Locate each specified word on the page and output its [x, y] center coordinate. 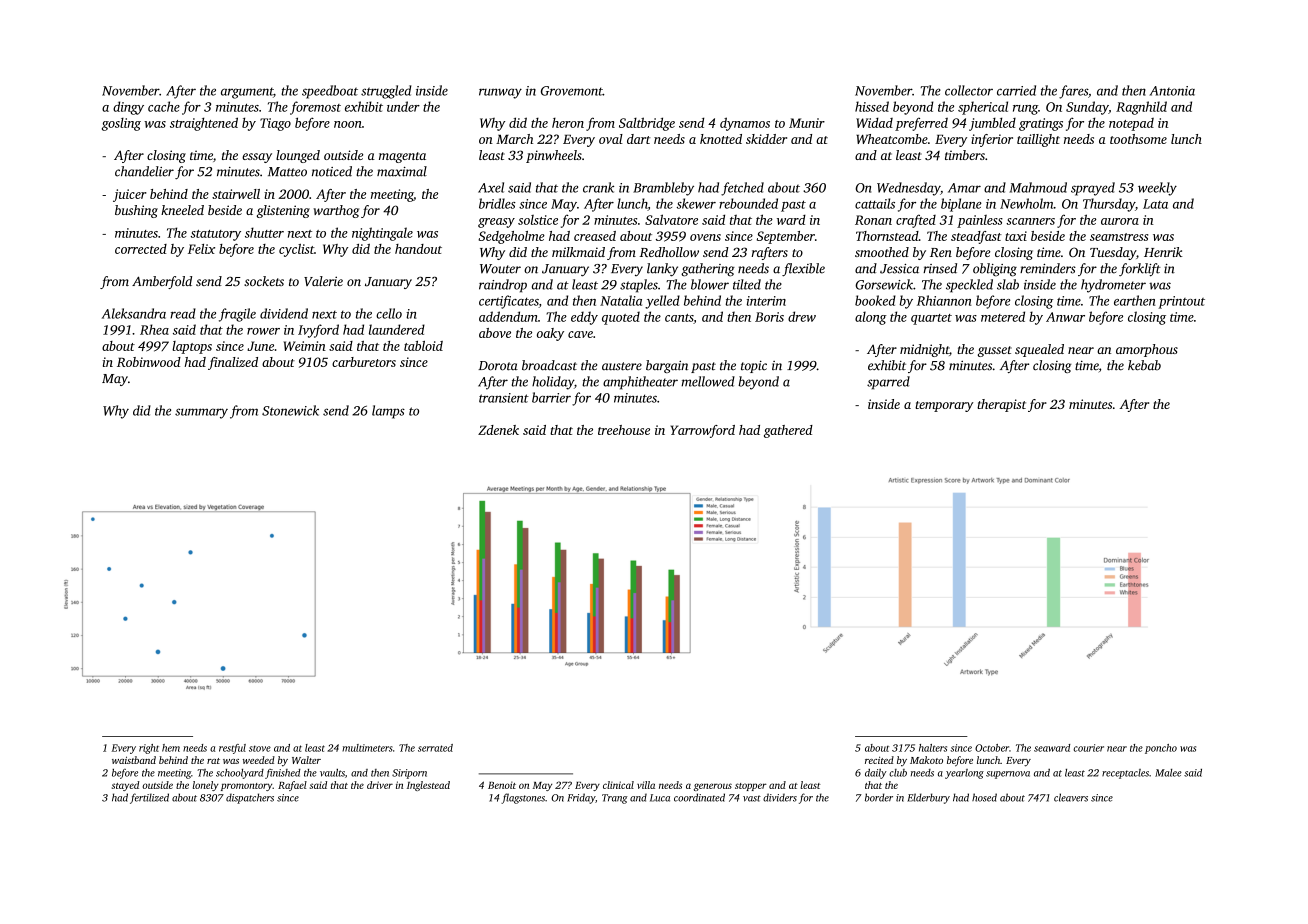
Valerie [323, 281]
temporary [944, 406]
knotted [721, 139]
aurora [1120, 221]
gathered [788, 431]
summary [201, 413]
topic [754, 366]
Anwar [1065, 317]
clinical [618, 785]
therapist [1001, 405]
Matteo [287, 172]
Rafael [292, 786]
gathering [708, 270]
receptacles [1125, 774]
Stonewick [290, 410]
